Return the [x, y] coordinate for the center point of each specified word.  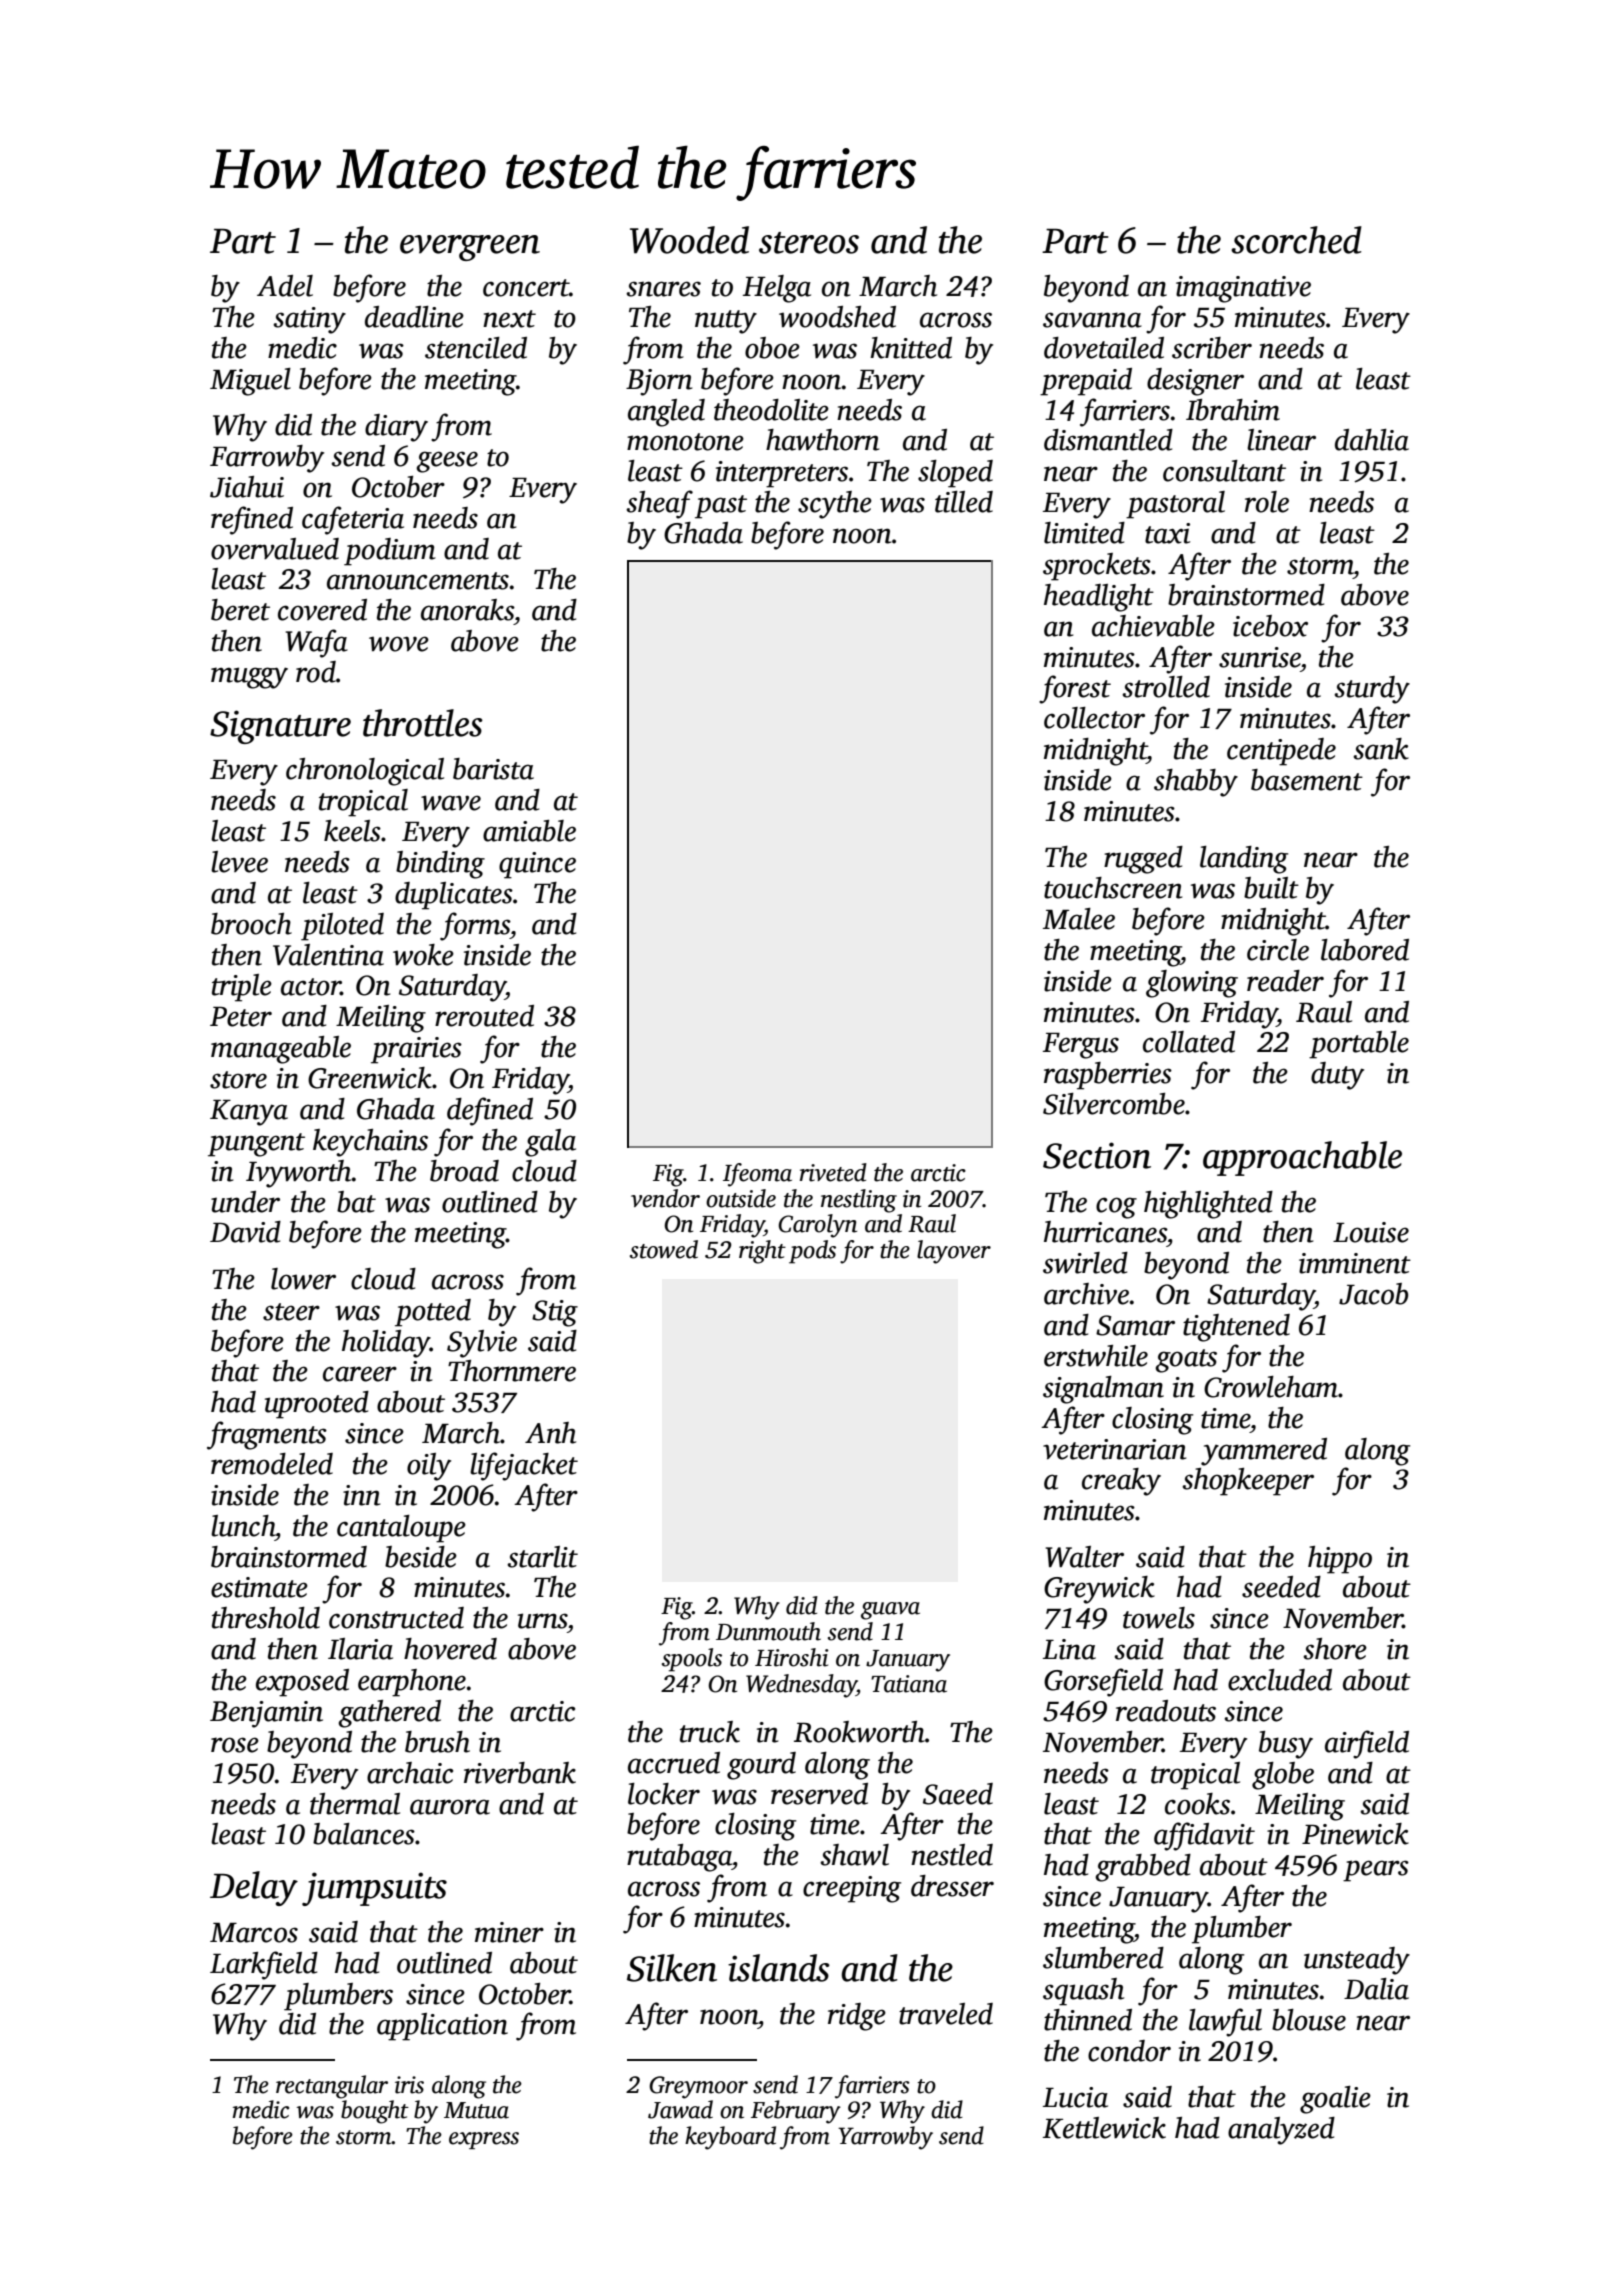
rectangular [332, 2087]
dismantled [1108, 440]
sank [1381, 749]
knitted [911, 348]
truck [710, 1732]
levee [239, 862]
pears [1376, 1871]
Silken [672, 1968]
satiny [309, 320]
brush [437, 1742]
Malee [1079, 919]
